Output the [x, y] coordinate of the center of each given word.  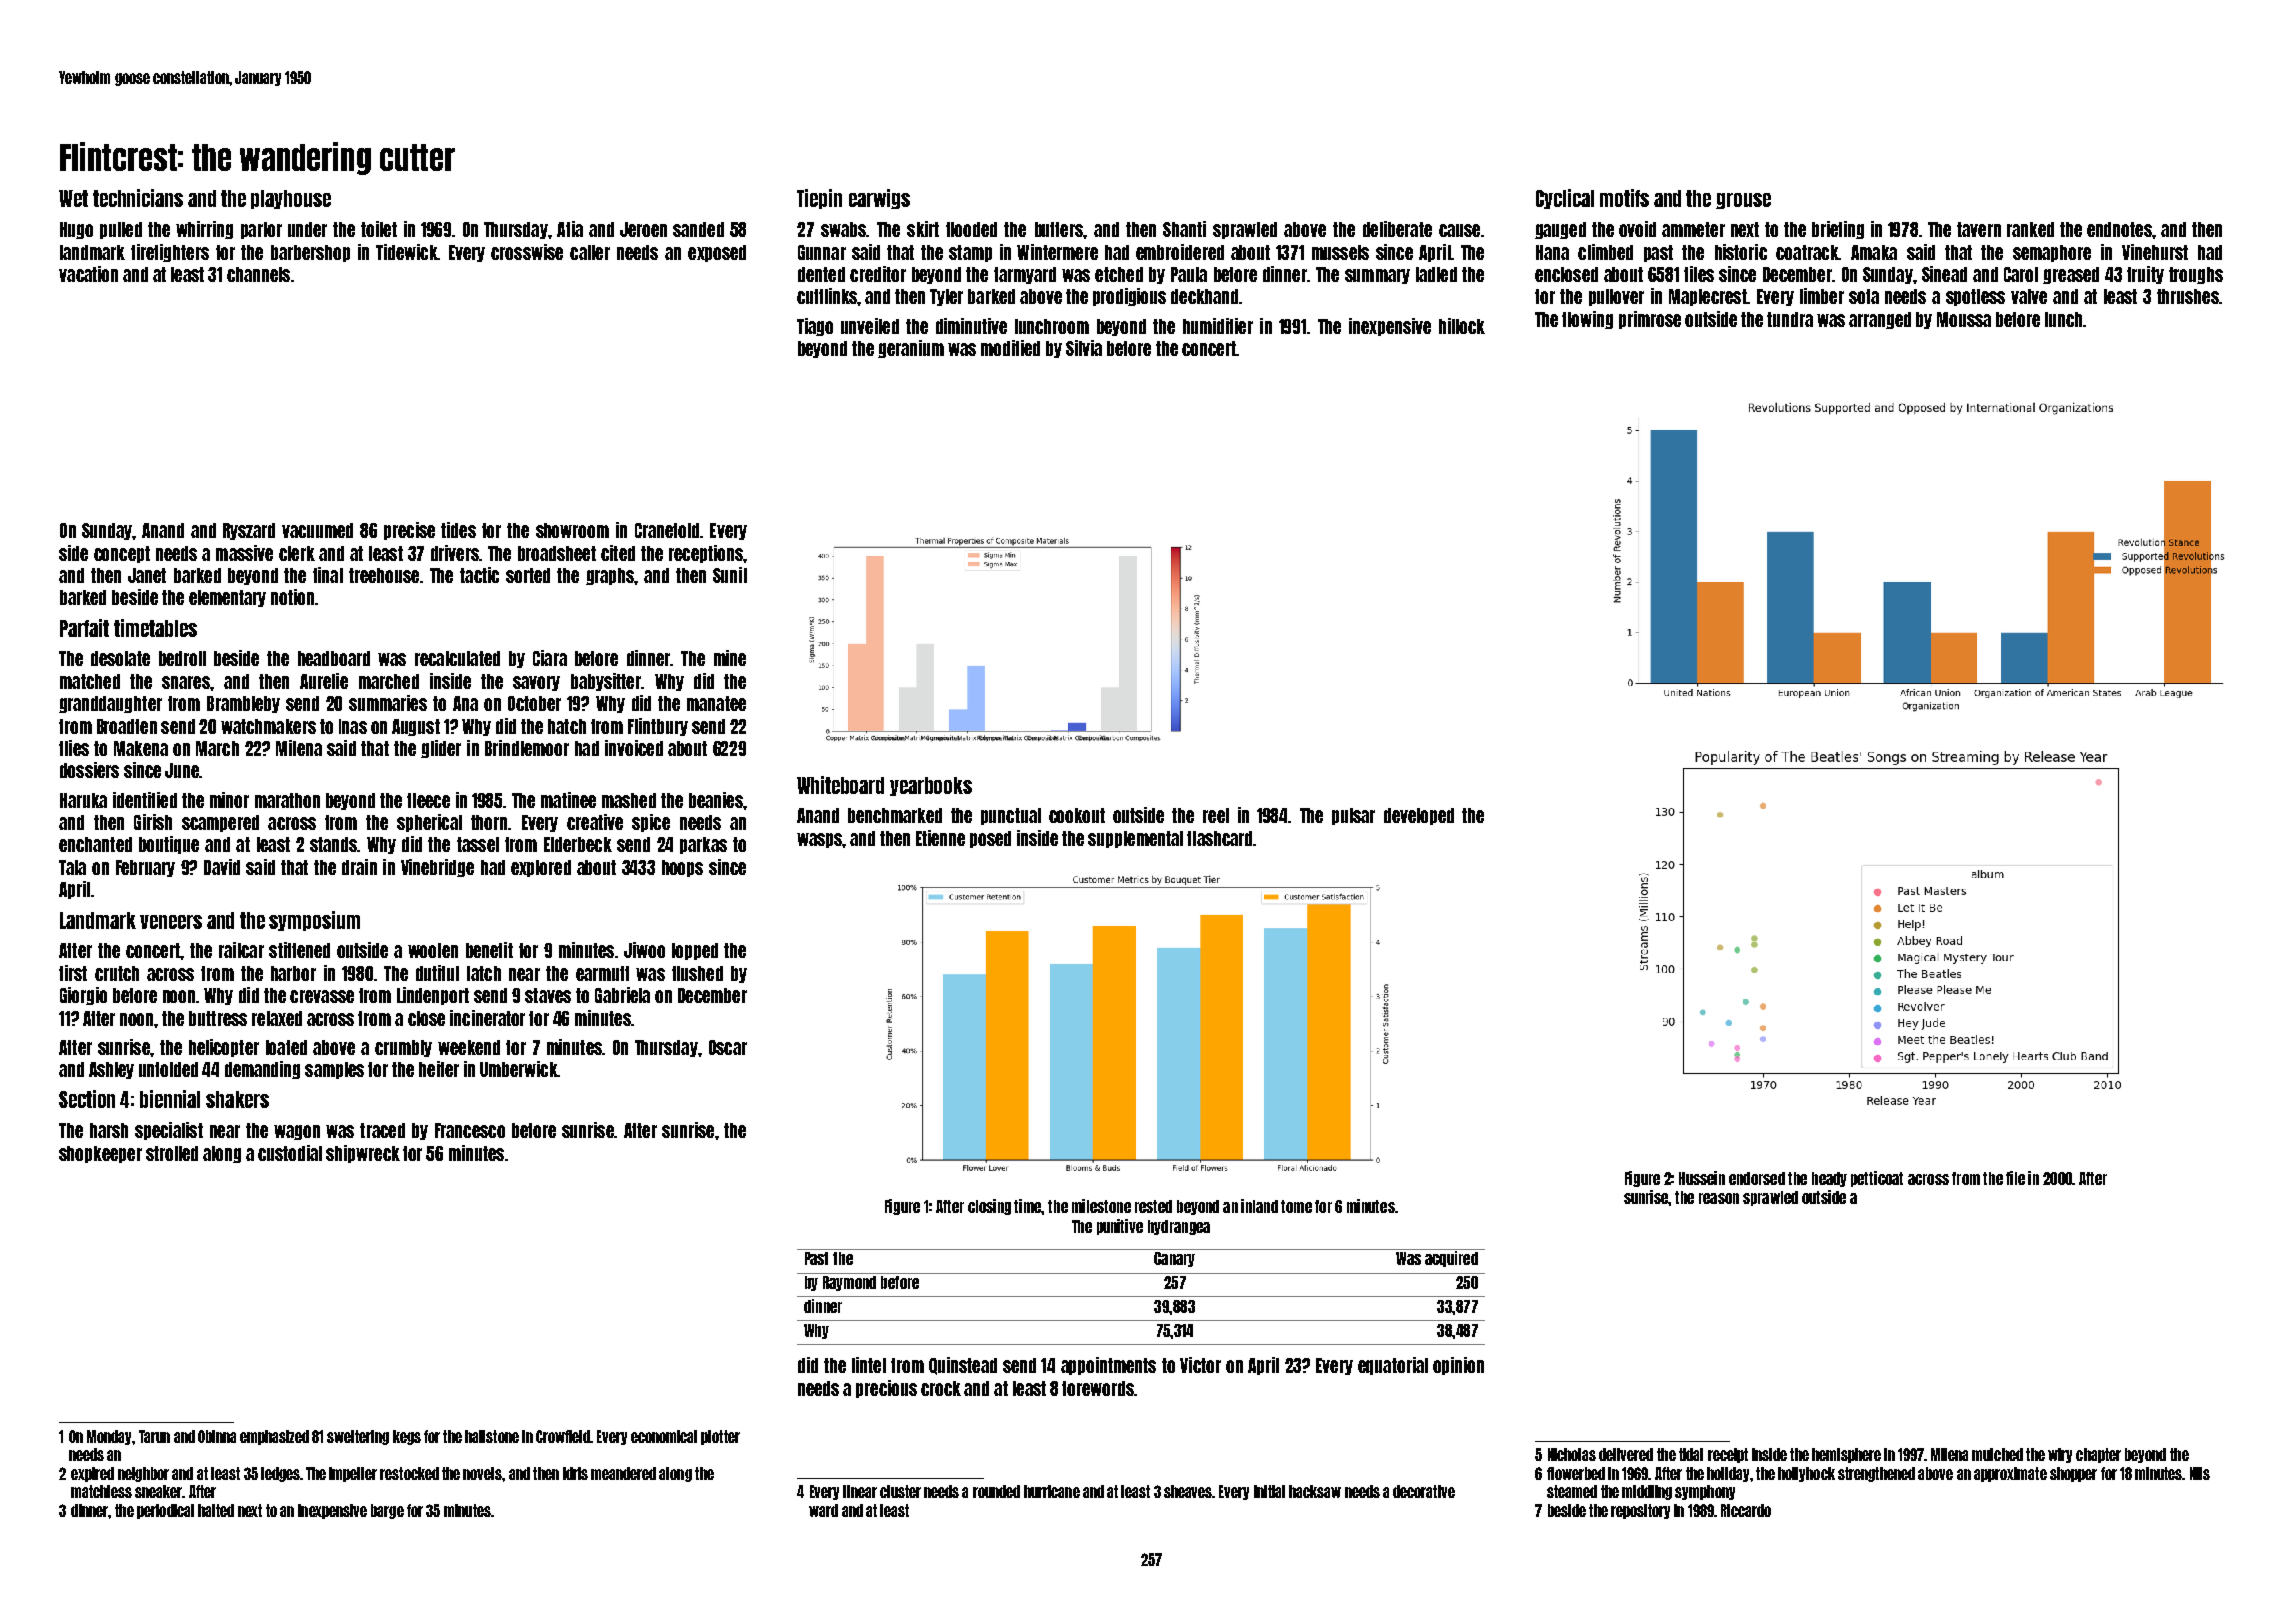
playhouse [291, 199]
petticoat [1877, 1179]
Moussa [1964, 319]
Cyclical [1565, 199]
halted [216, 1510]
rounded [996, 1491]
